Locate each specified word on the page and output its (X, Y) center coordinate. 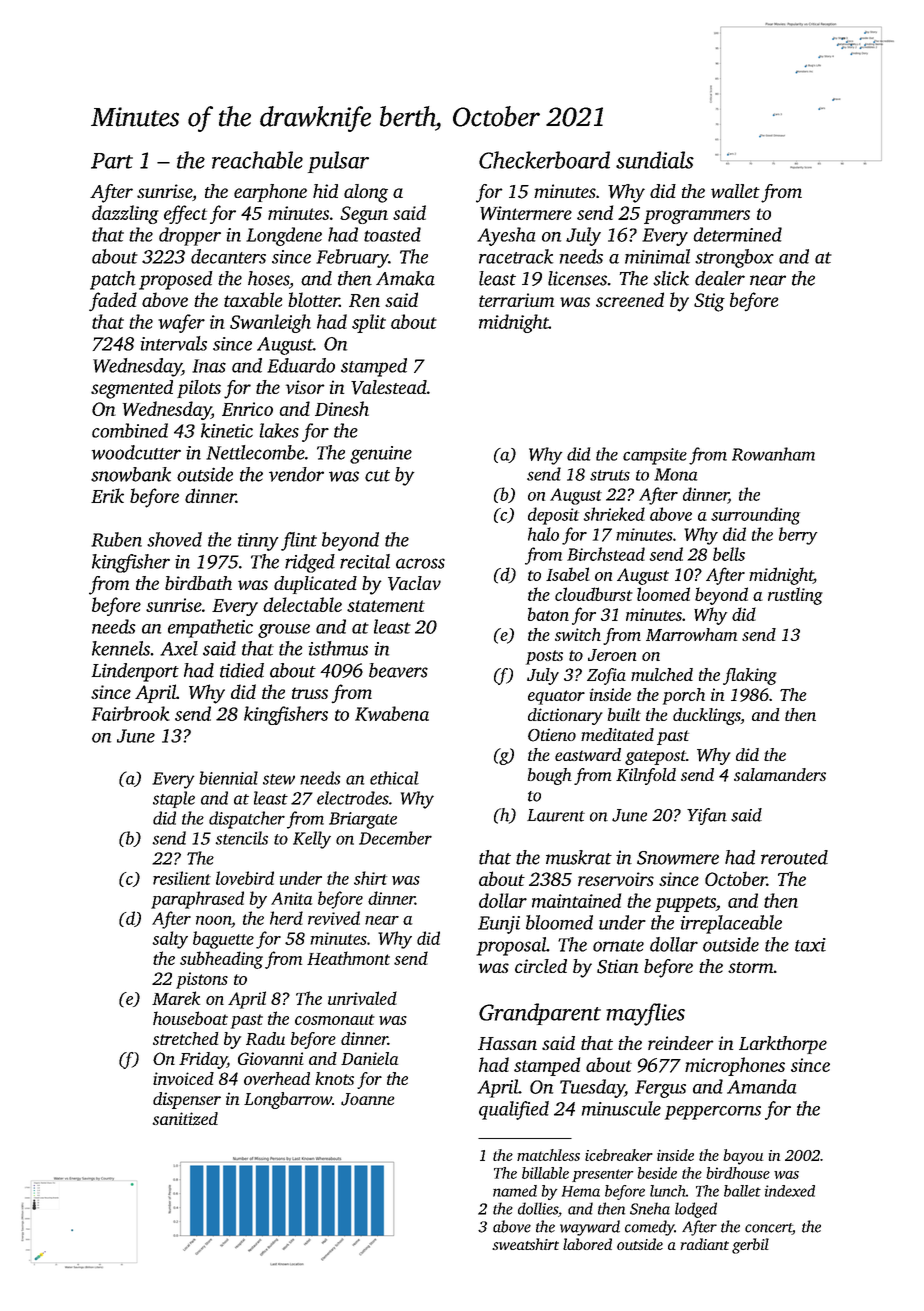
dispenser (187, 1100)
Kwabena (392, 713)
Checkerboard (544, 160)
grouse (284, 631)
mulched (662, 674)
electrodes (353, 798)
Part (112, 161)
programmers (697, 217)
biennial (228, 778)
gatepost (655, 757)
